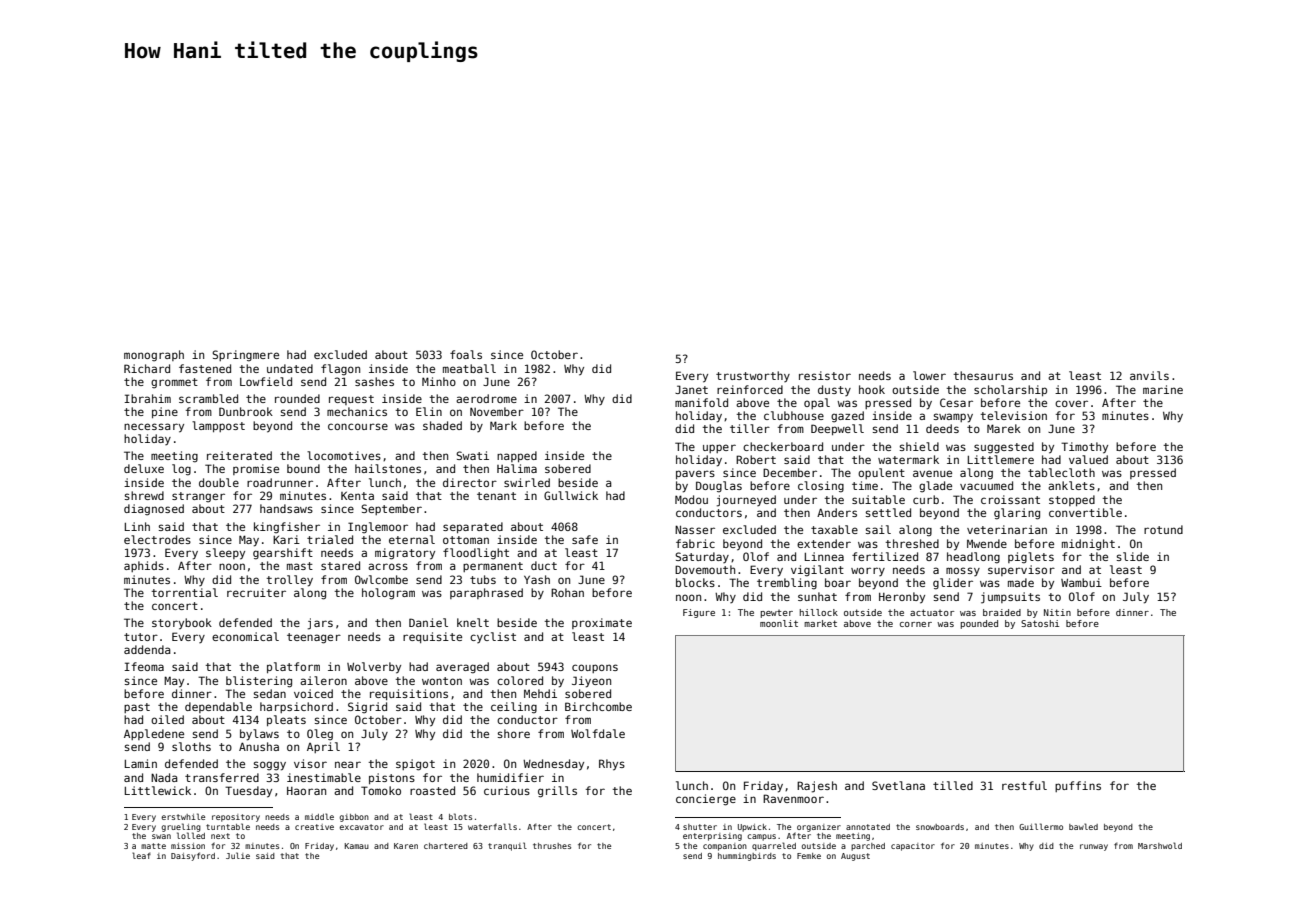 This page has width=1308, height=924. Describe the element at coordinates (323, 747) in the page. I see `April` at that location.
